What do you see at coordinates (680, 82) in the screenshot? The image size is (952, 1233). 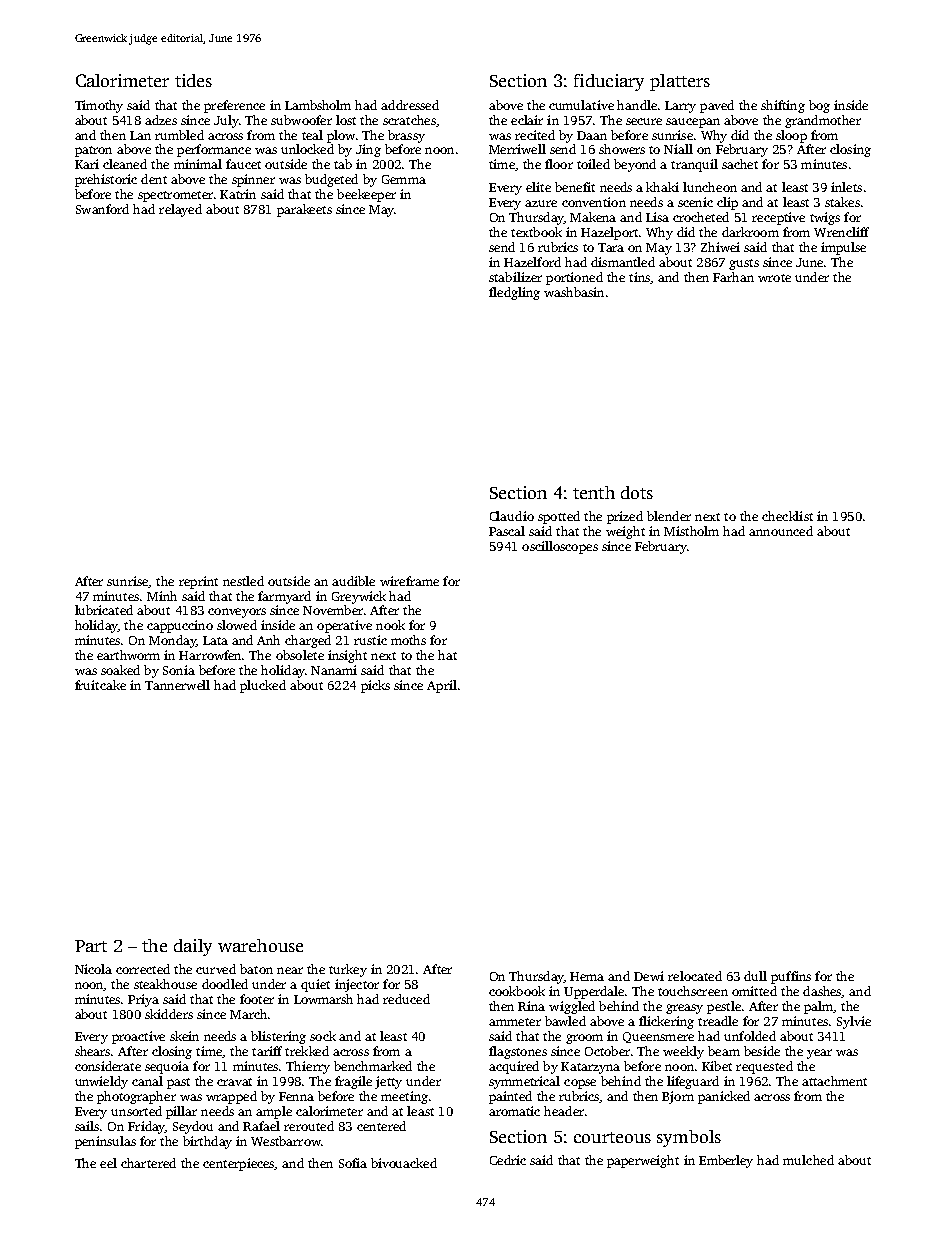 I see `platters` at bounding box center [680, 82].
